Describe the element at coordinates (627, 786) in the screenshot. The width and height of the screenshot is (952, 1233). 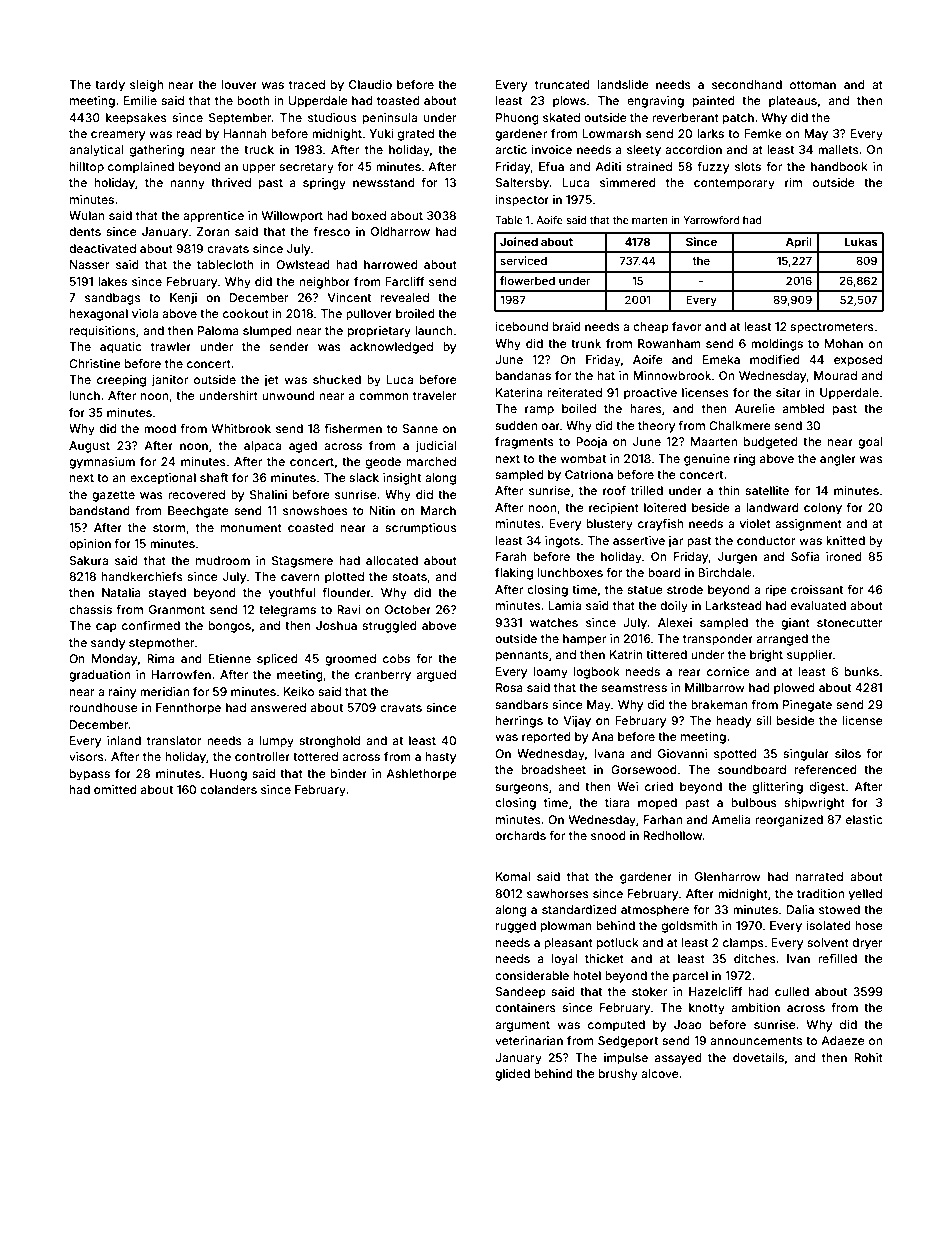
I see `Wei` at that location.
